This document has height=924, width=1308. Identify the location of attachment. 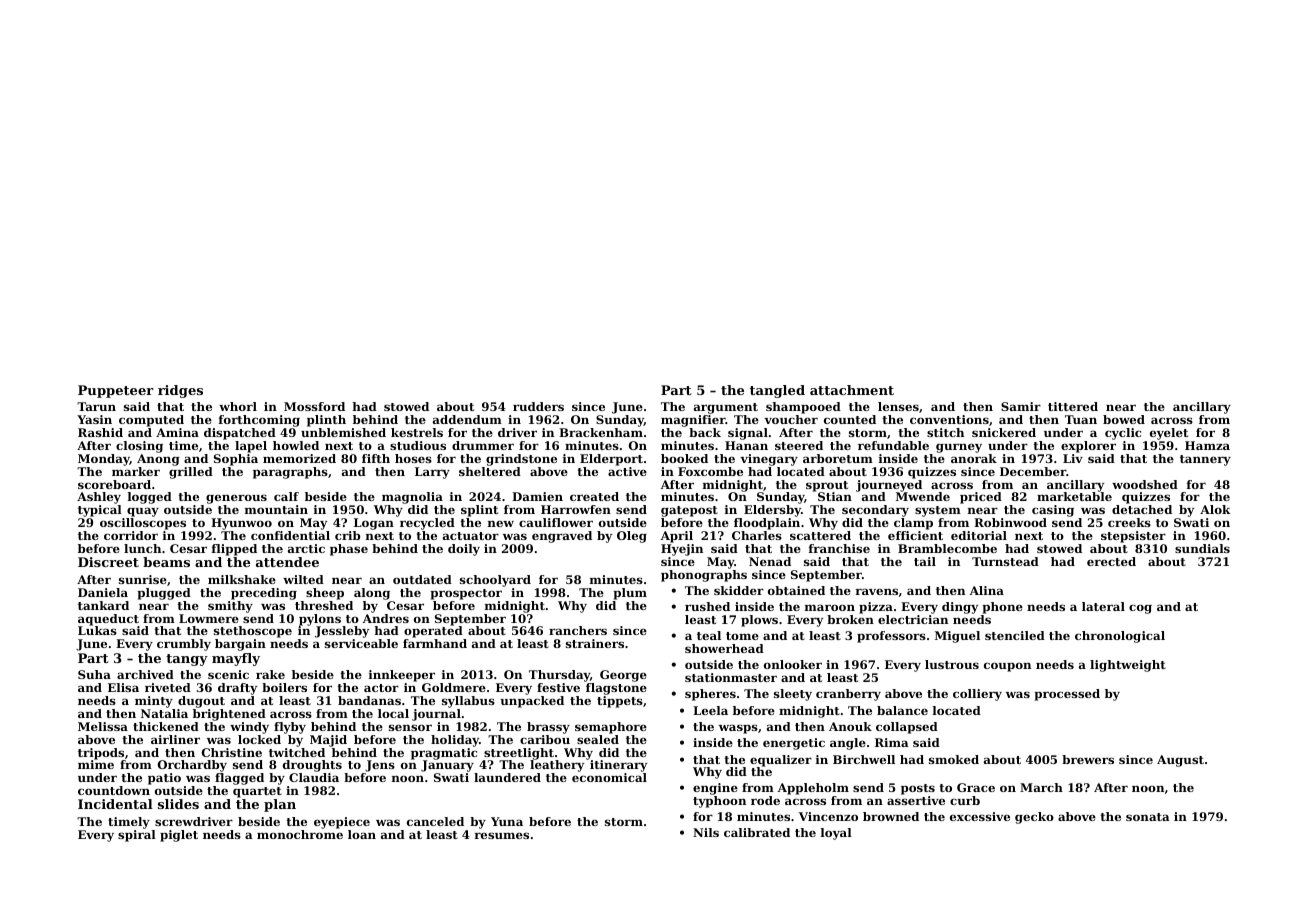
(852, 390).
